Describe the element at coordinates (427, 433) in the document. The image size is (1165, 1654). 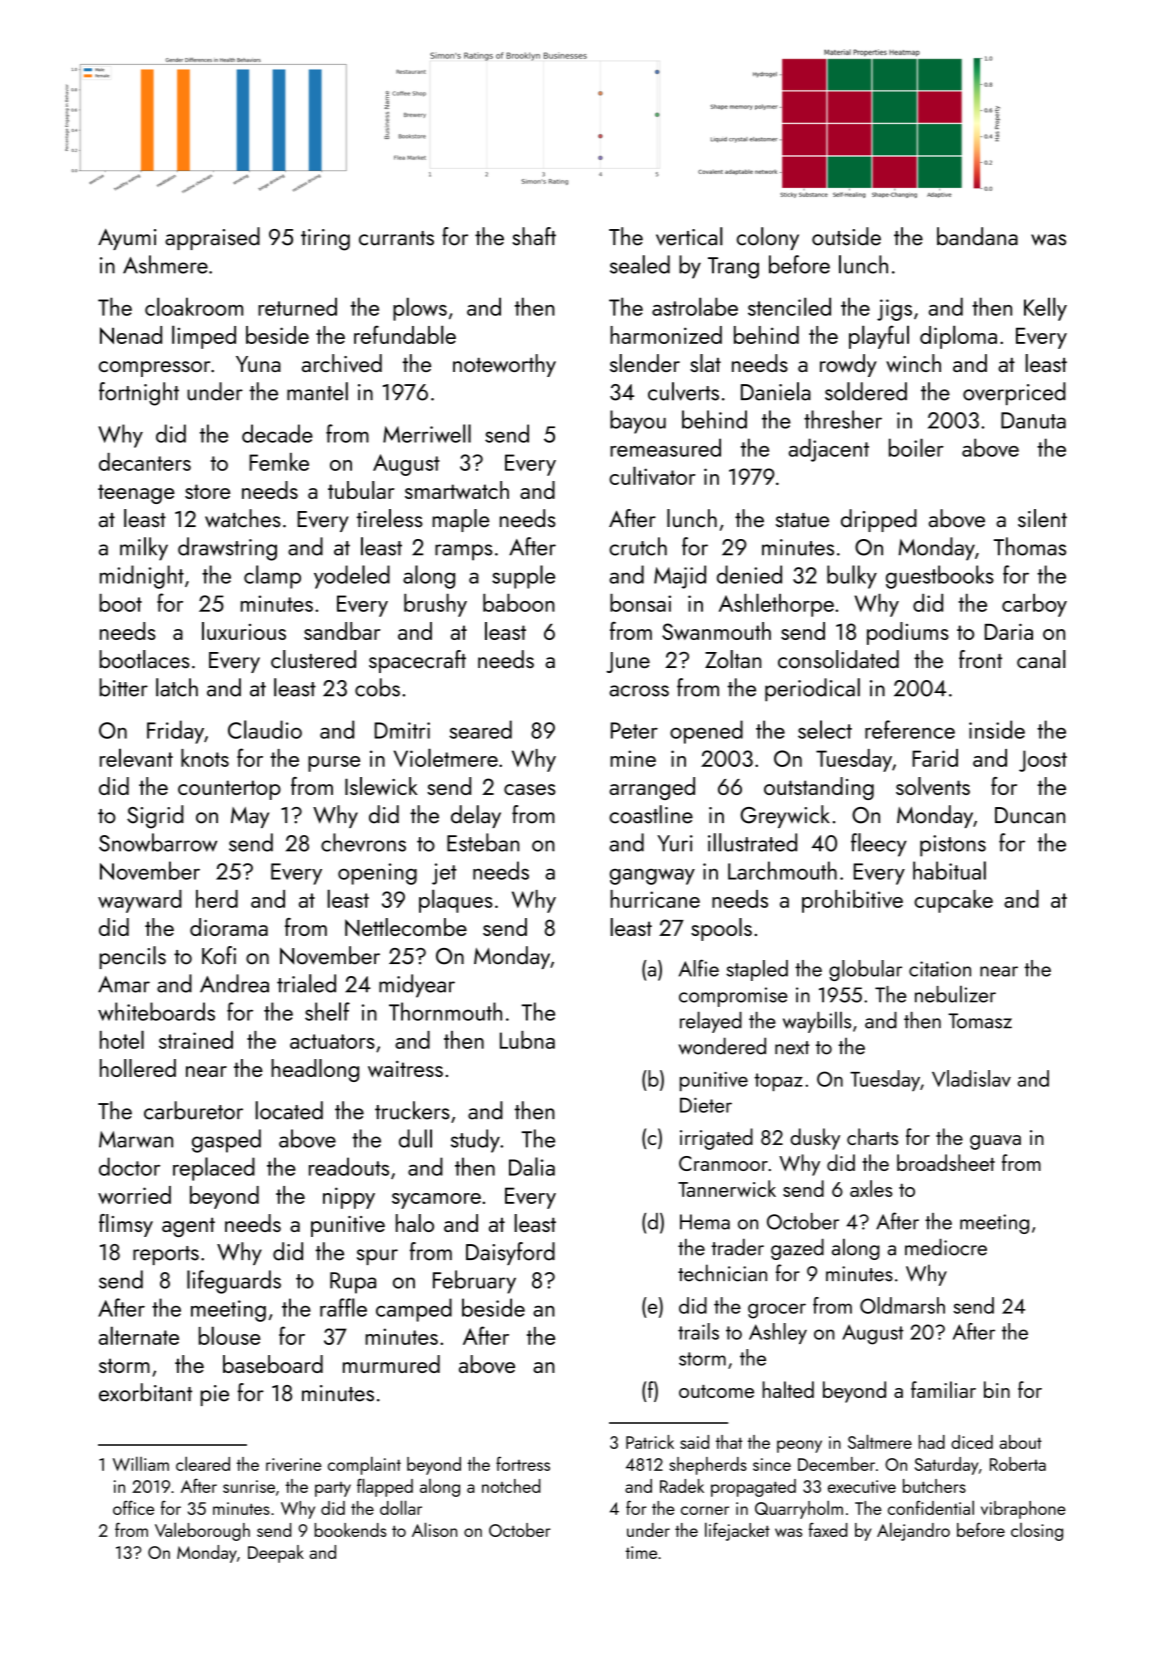
I see `Merriwell` at that location.
